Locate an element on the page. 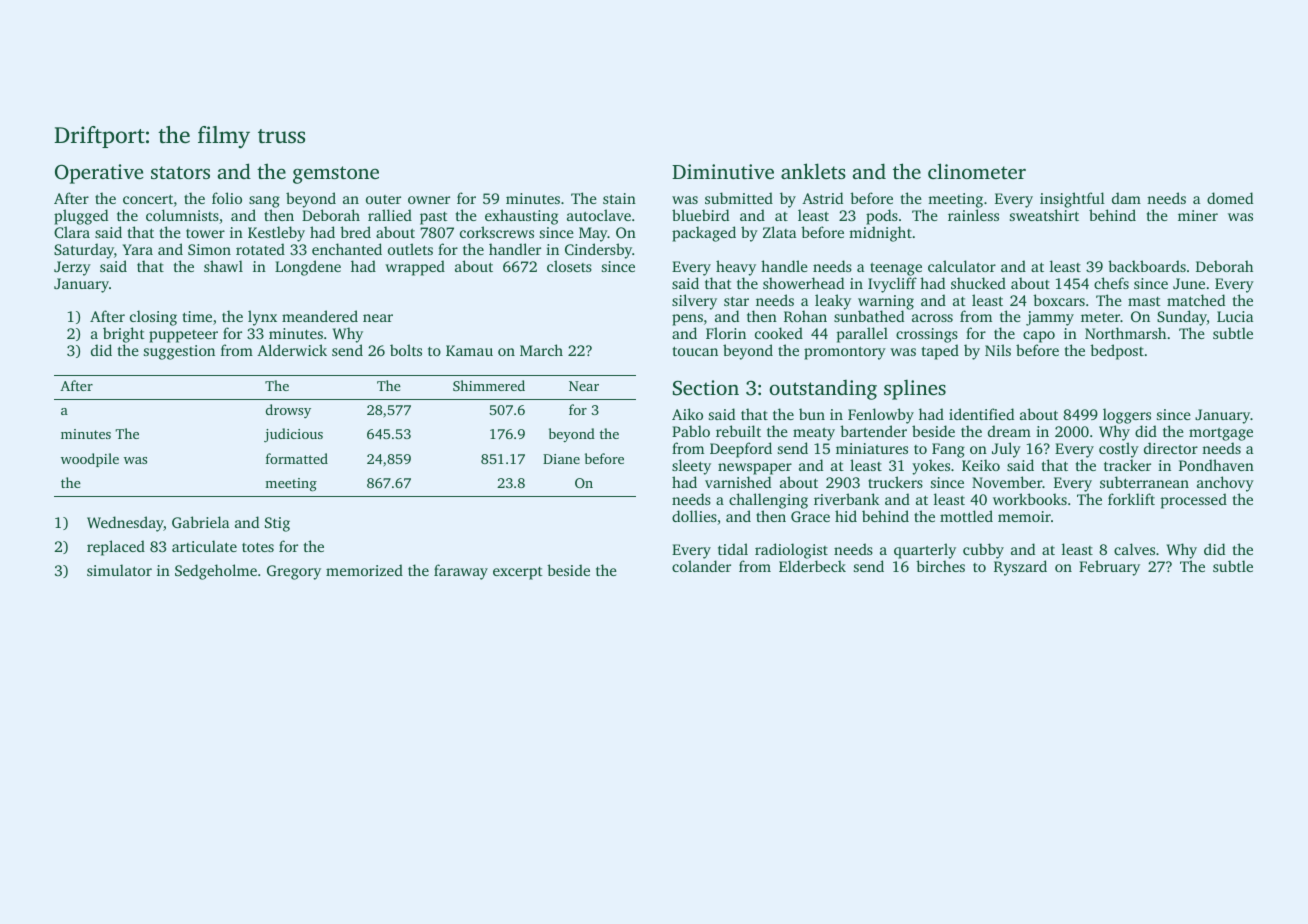 The height and width of the page is (924, 1308). splines is located at coordinates (915, 389).
